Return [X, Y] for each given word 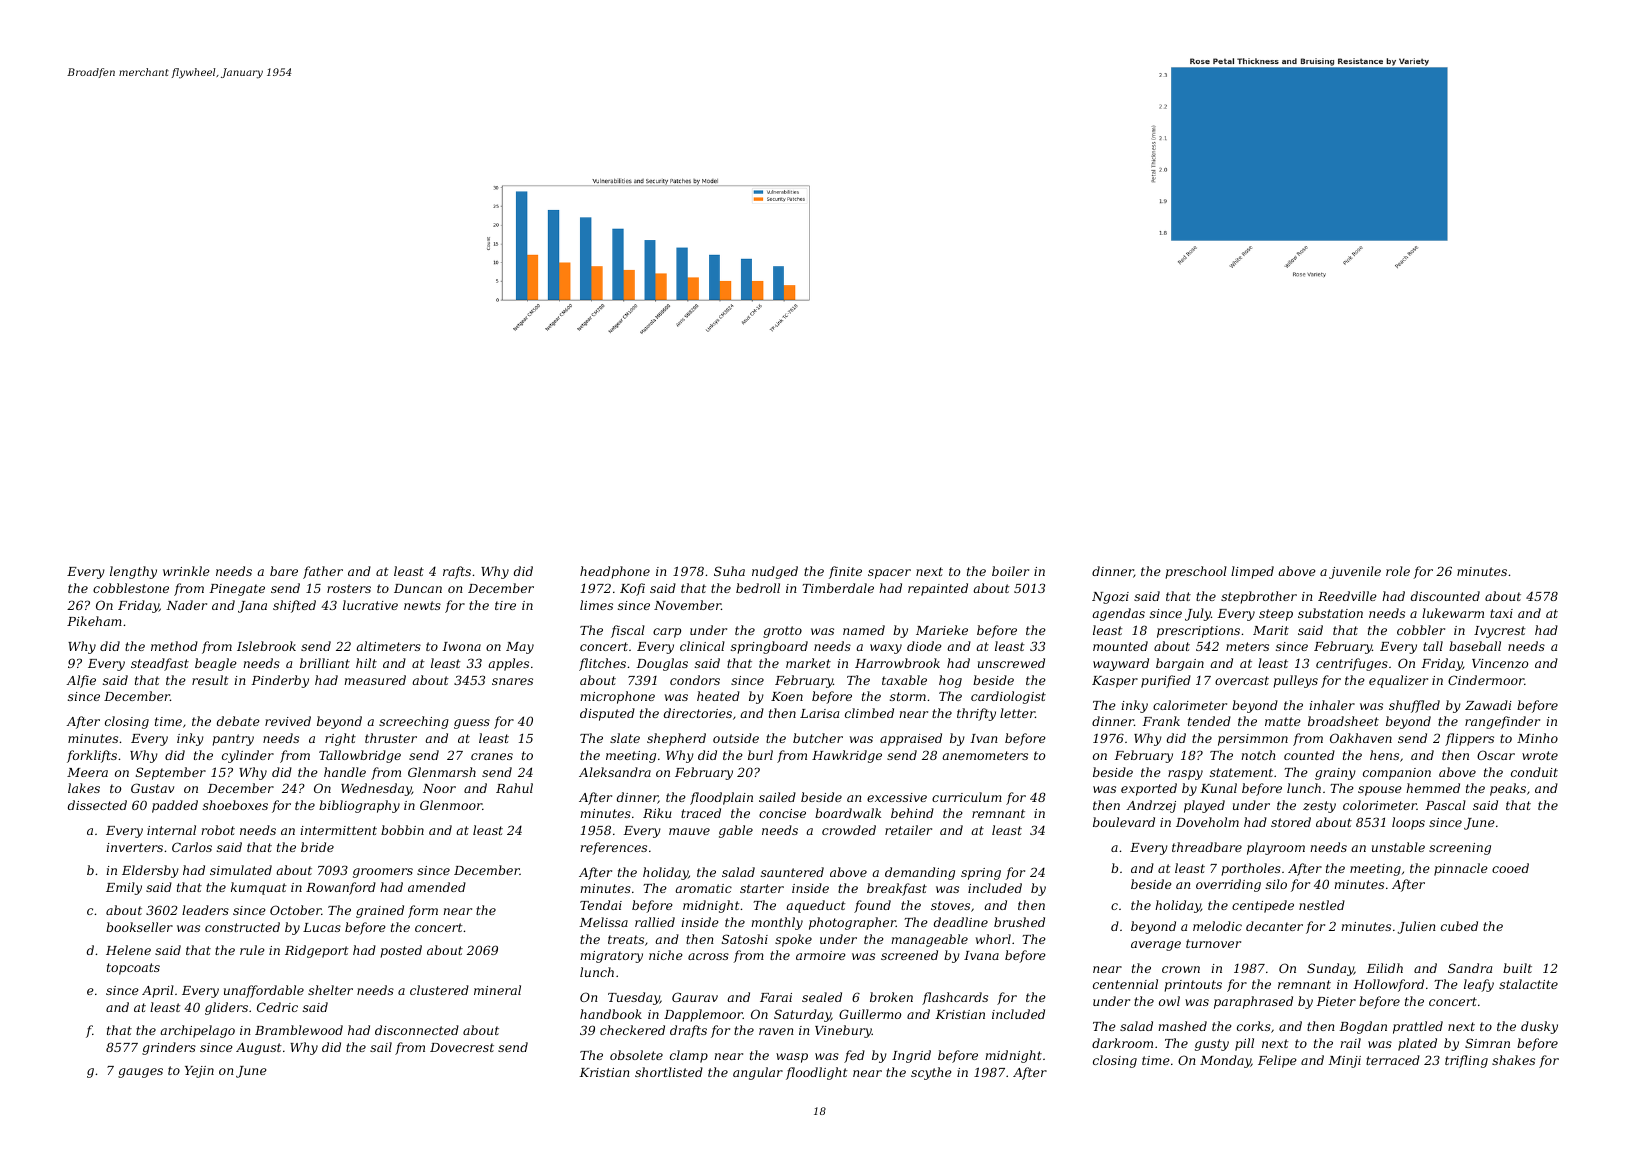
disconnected [417, 1030]
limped [1252, 572]
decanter [1274, 926]
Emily [124, 888]
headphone [615, 572]
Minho [1537, 738]
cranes [492, 756]
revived [288, 721]
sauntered [792, 872]
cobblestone [131, 588]
